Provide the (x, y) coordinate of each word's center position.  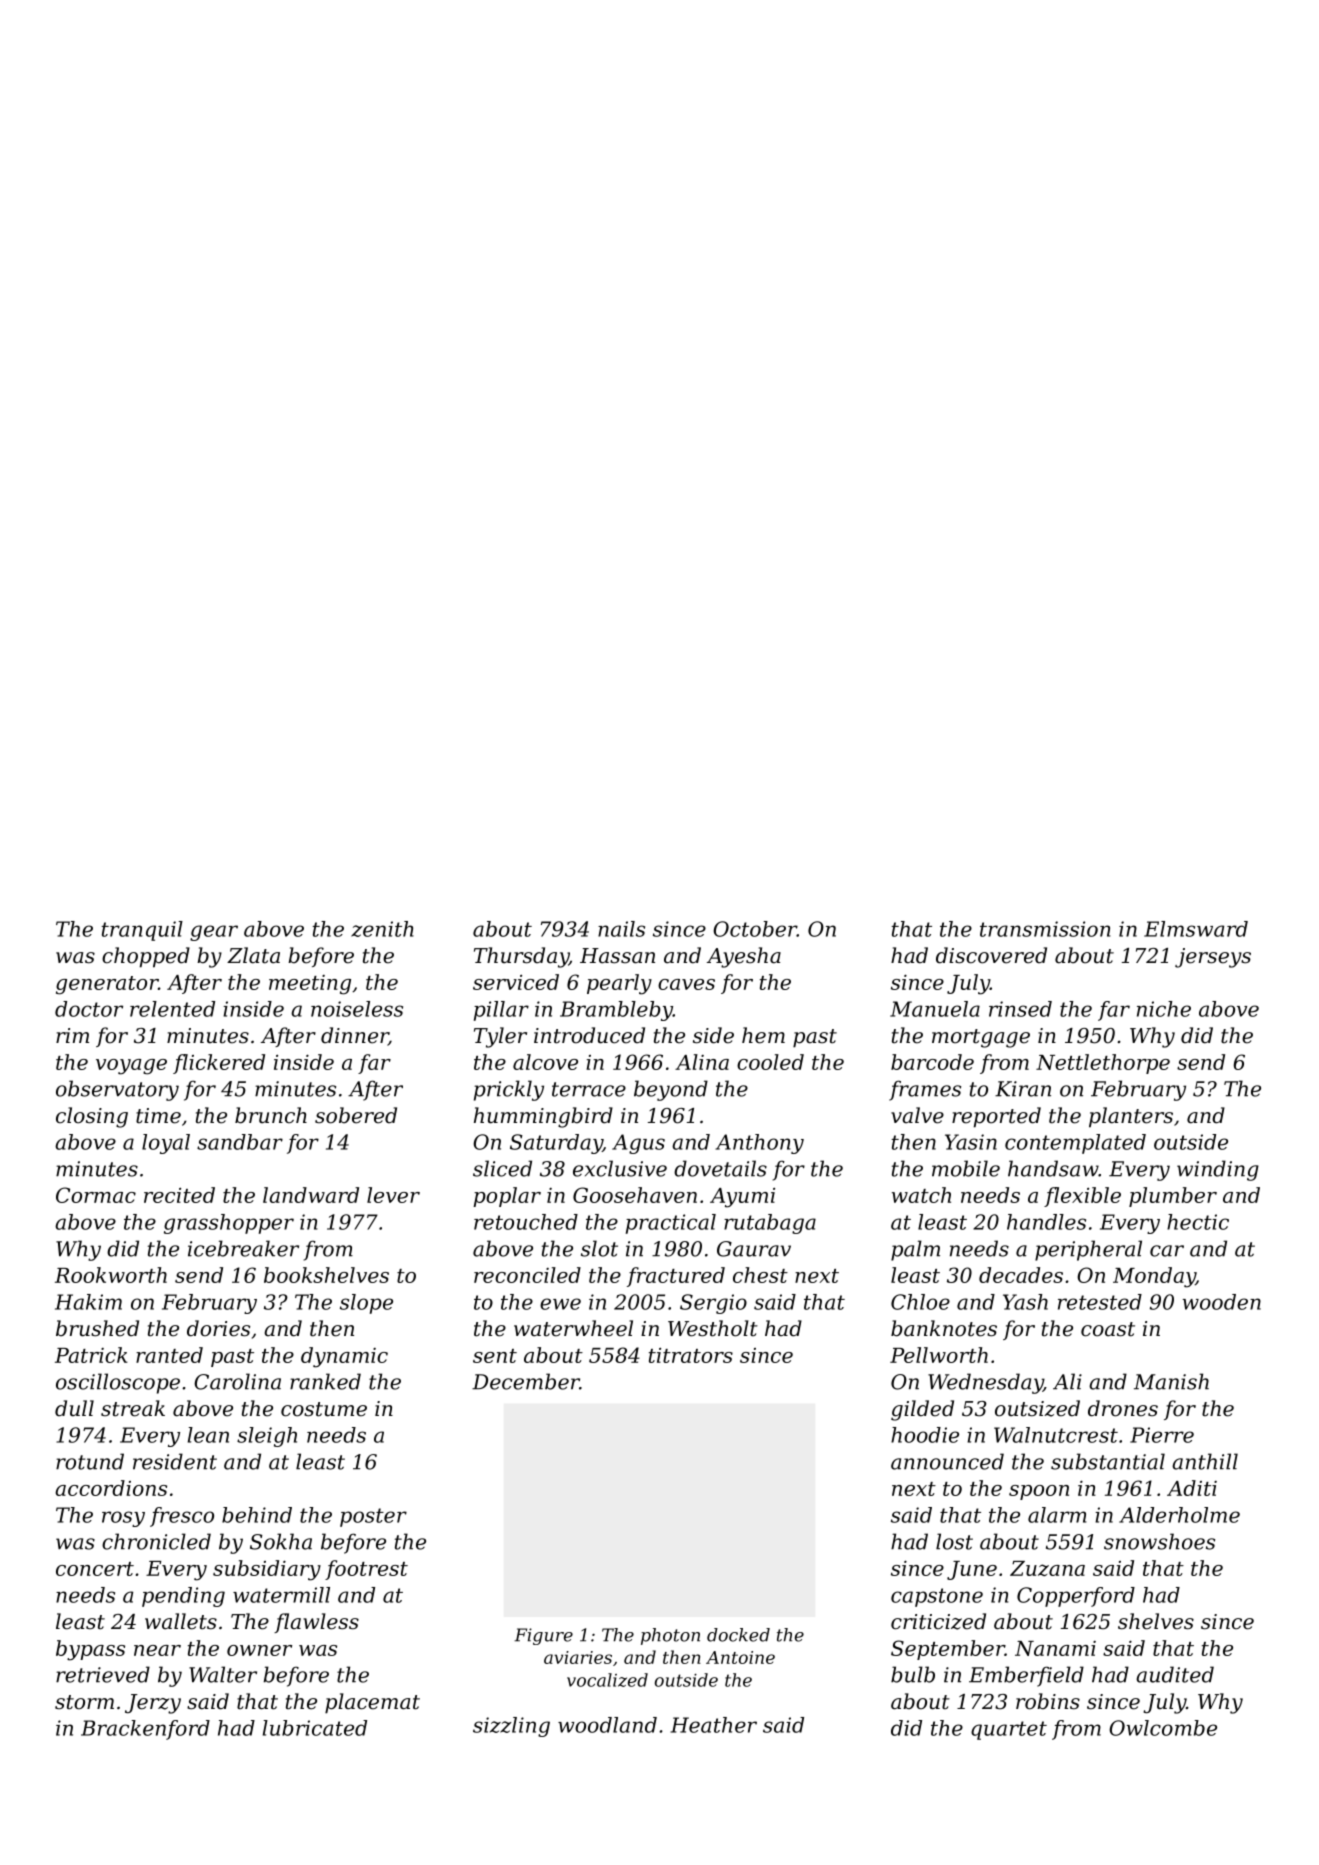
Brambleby (616, 1011)
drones (1123, 1408)
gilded (922, 1410)
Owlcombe (1163, 1728)
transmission (1045, 929)
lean (208, 1435)
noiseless (357, 1009)
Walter (223, 1674)
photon (670, 1636)
